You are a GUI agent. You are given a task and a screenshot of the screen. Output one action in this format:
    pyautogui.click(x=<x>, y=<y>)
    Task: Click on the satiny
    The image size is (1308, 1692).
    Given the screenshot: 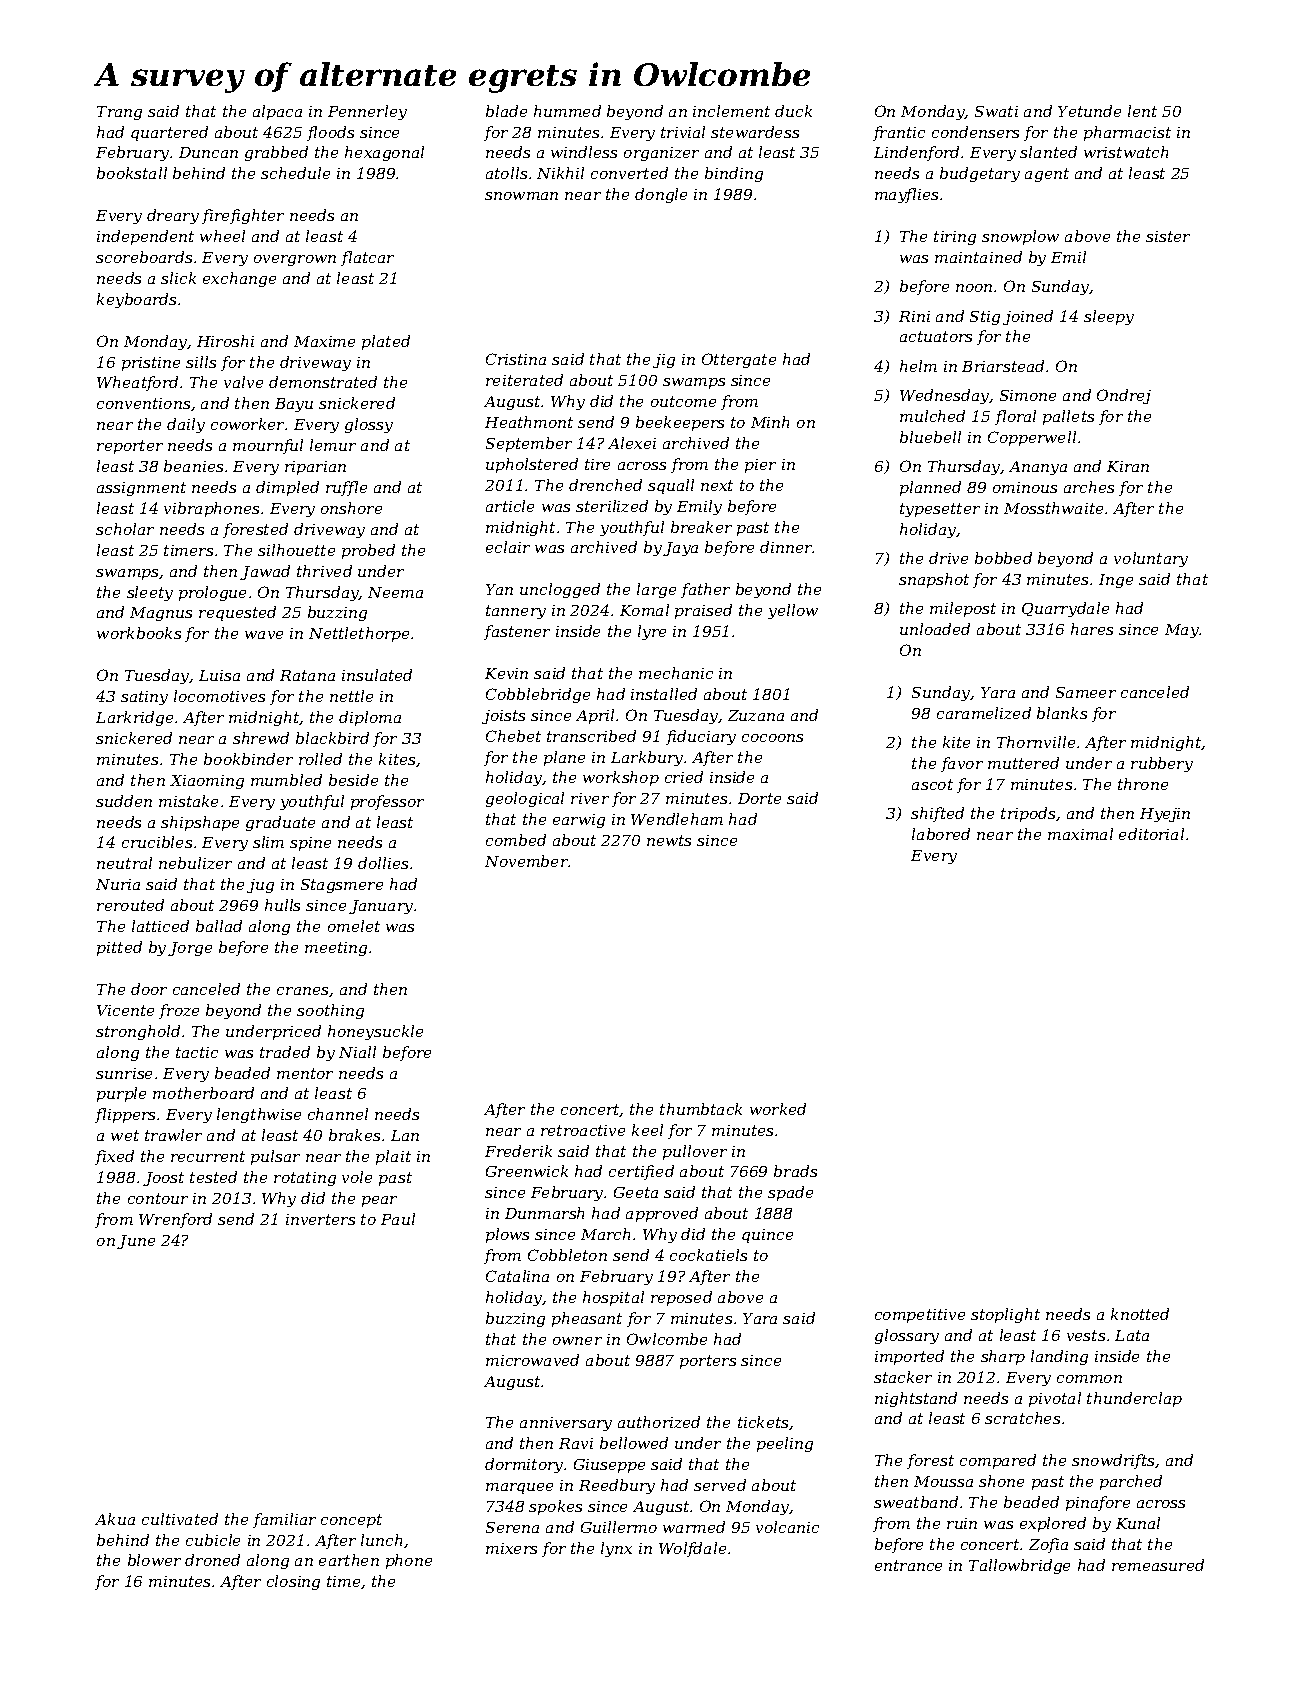 What is the action you would take?
    pyautogui.click(x=144, y=698)
